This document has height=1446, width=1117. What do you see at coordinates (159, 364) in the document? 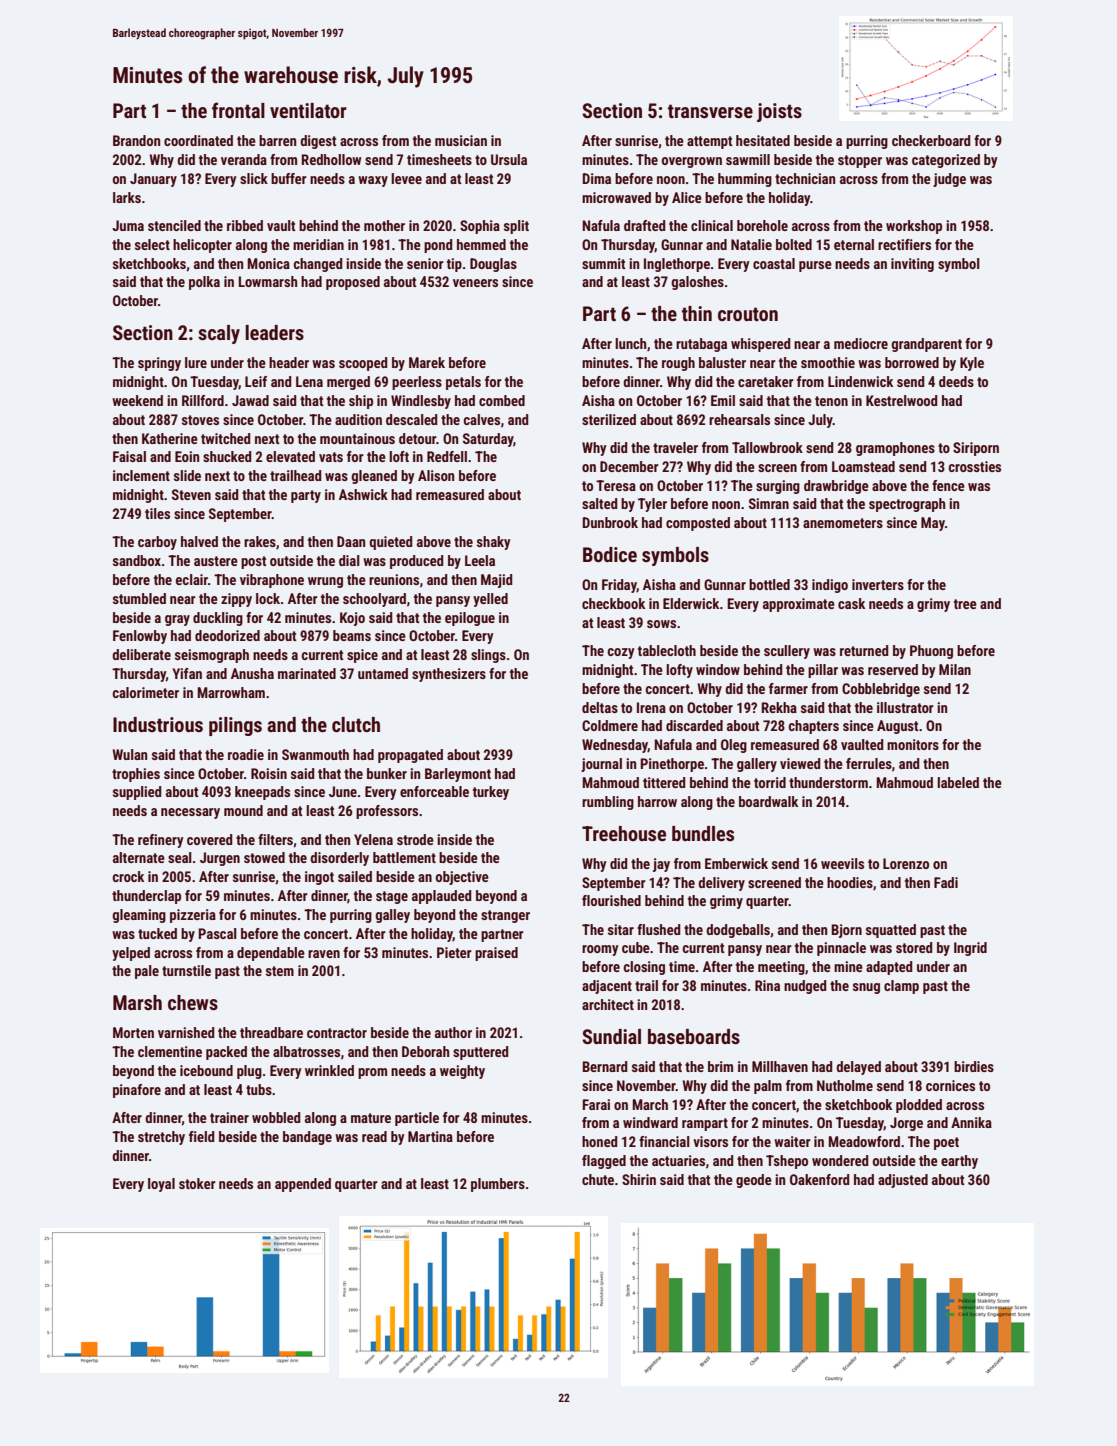
I see `springy` at bounding box center [159, 364].
